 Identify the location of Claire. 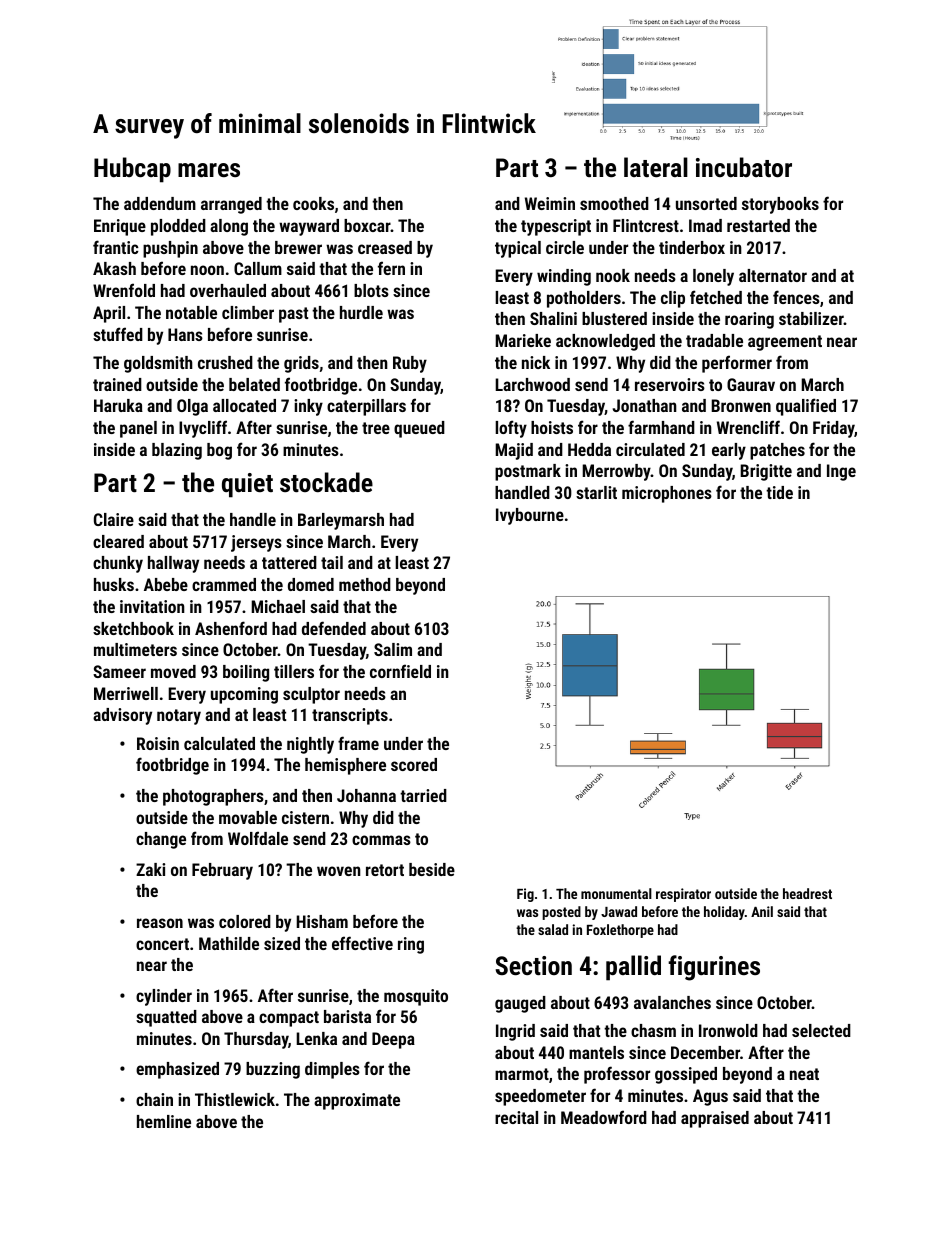
(114, 519).
